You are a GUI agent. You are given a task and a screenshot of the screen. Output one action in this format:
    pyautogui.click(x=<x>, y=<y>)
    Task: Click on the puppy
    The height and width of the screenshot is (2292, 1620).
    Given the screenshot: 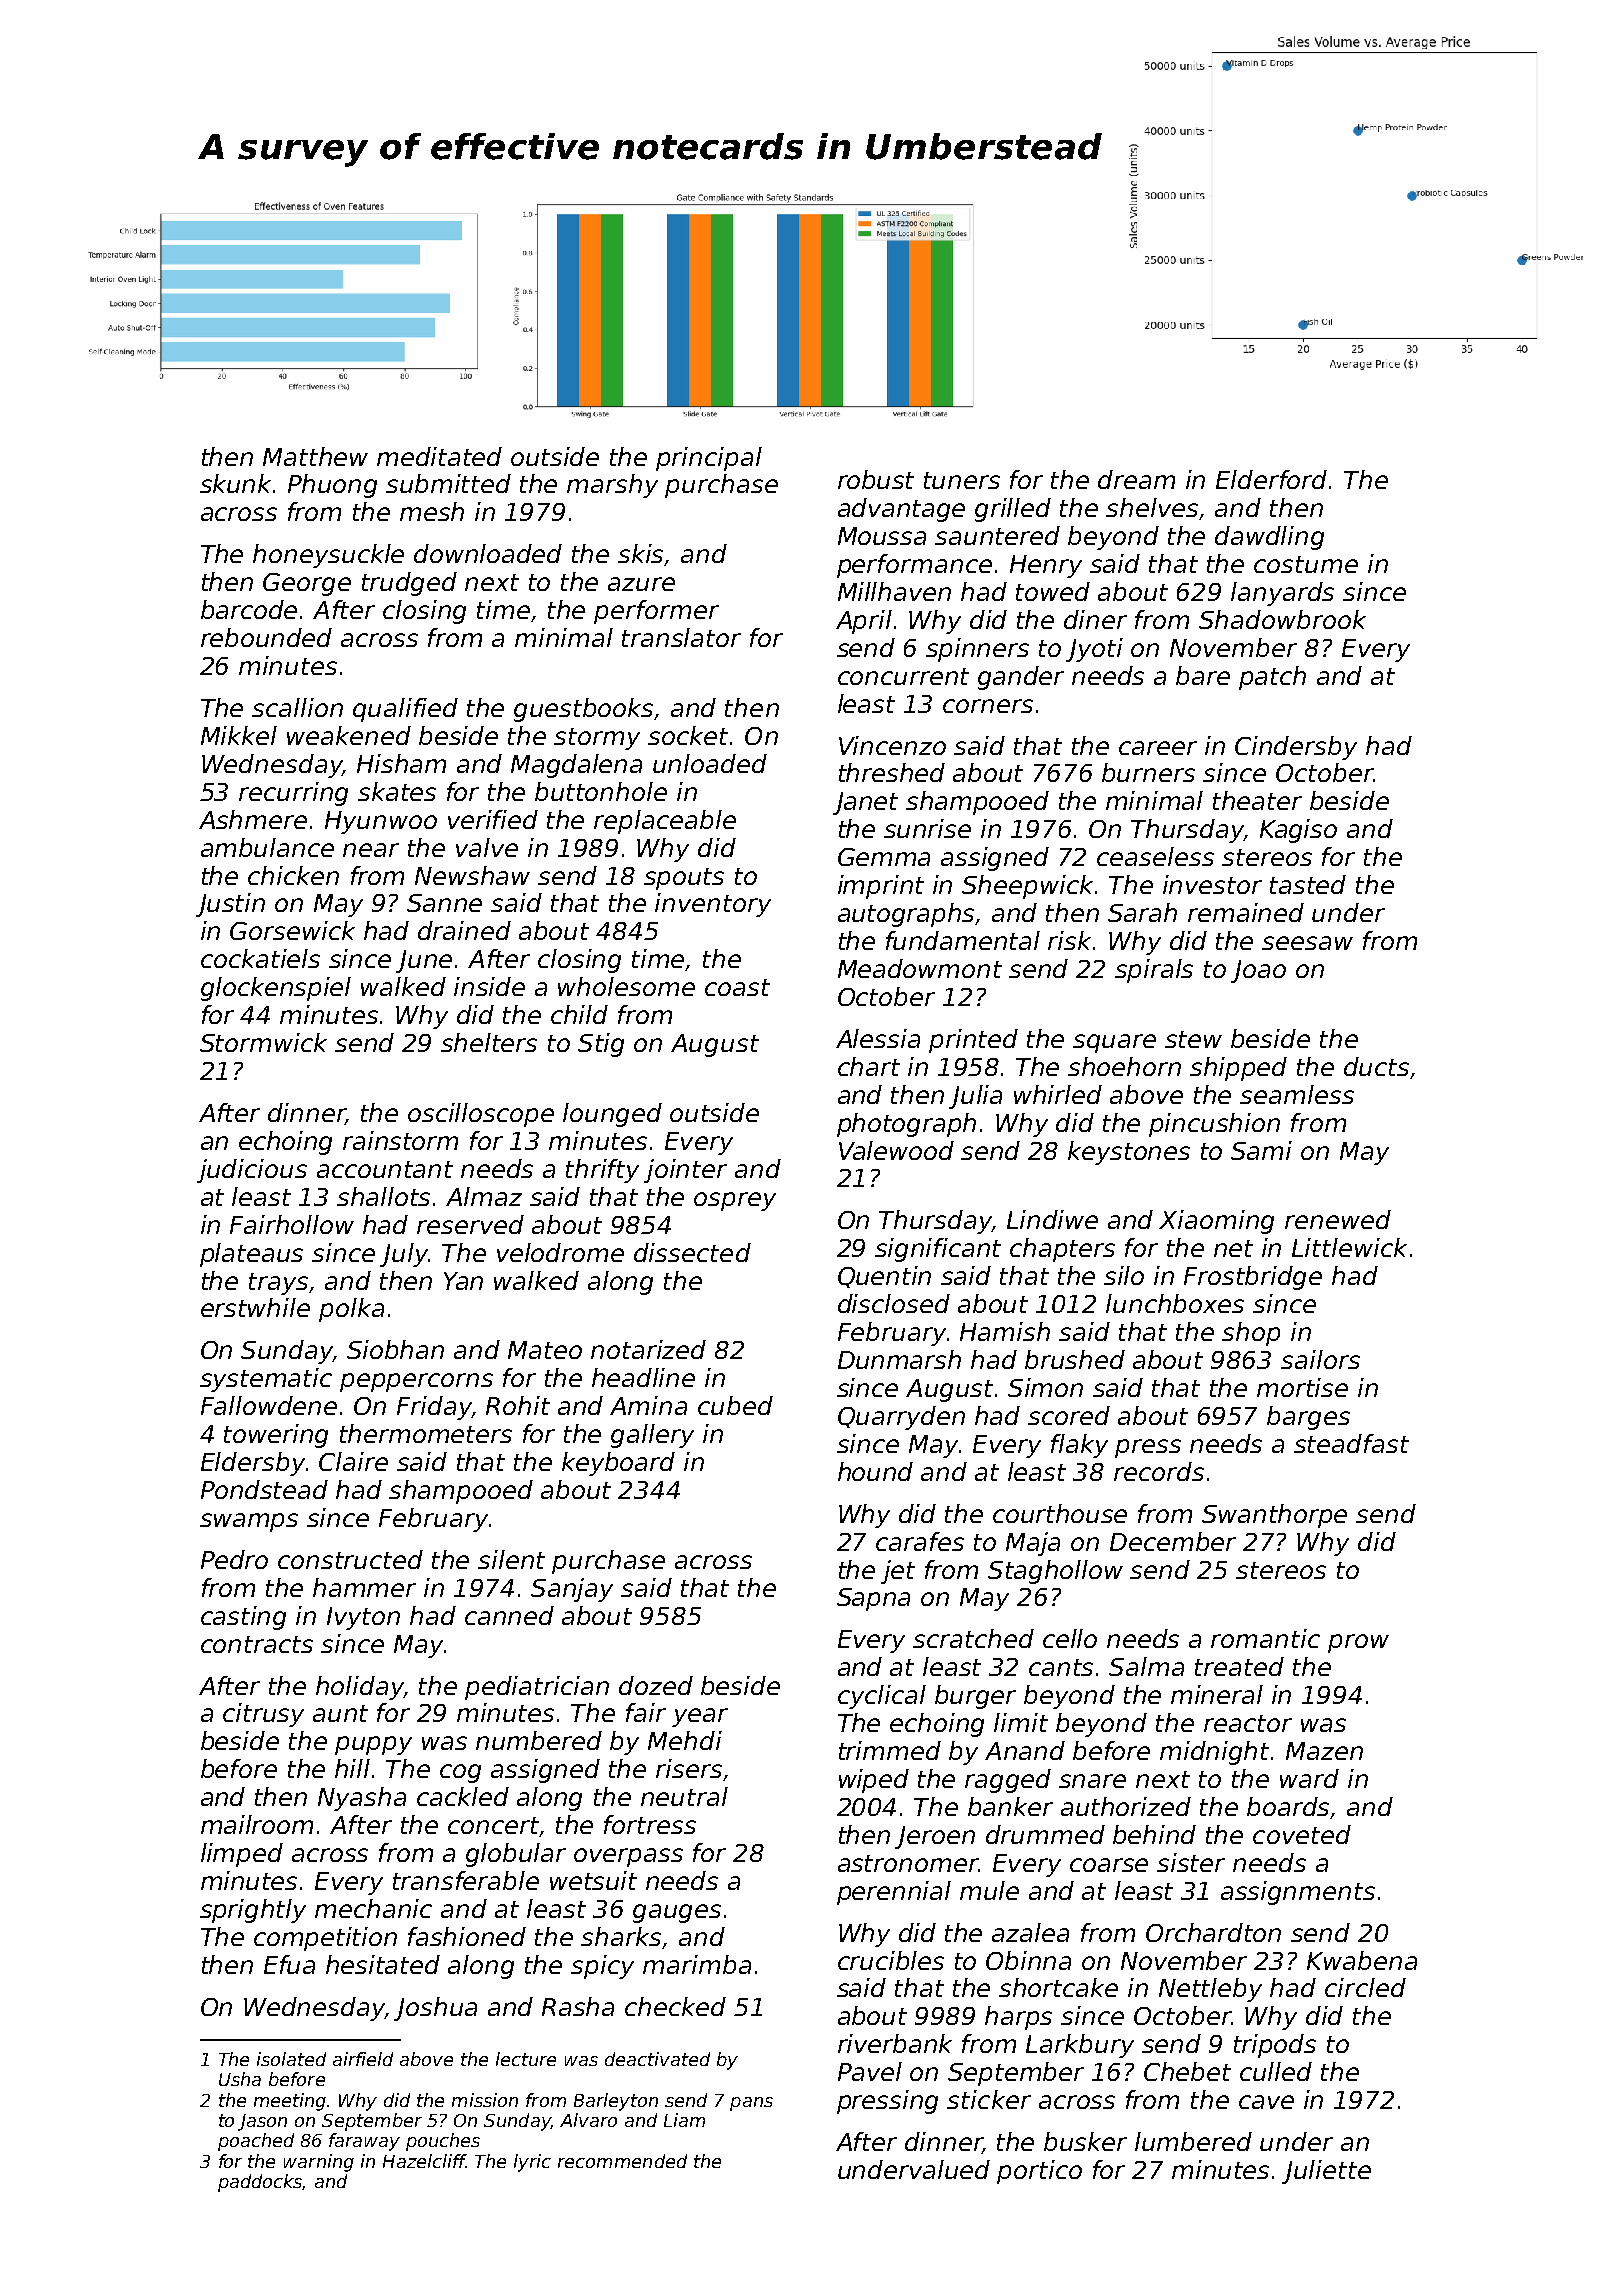 What is the action you would take?
    pyautogui.click(x=373, y=1745)
